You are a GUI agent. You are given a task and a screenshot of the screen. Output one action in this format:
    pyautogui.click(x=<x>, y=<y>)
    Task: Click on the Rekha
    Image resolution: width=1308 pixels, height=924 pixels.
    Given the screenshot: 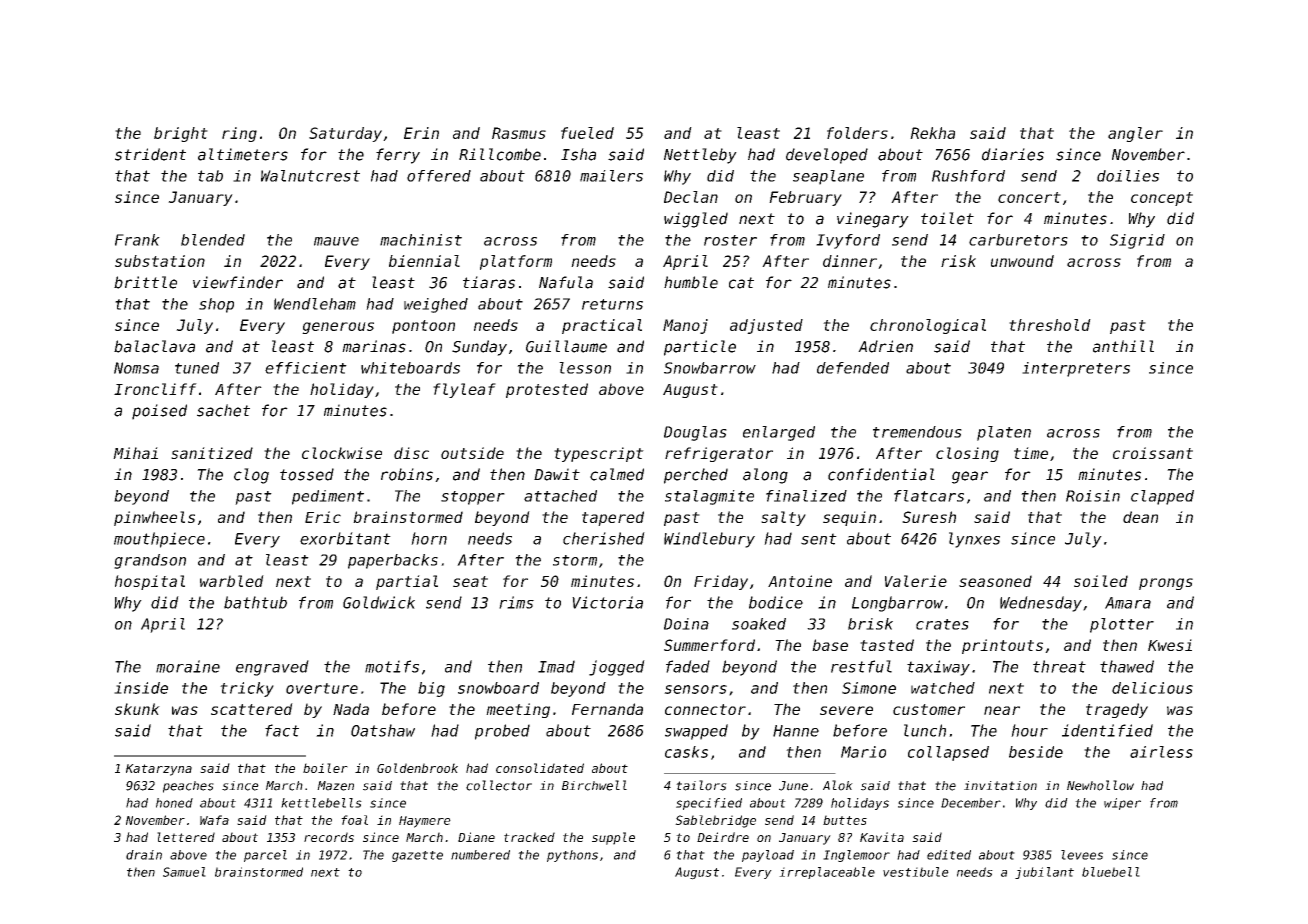 What is the action you would take?
    pyautogui.click(x=932, y=133)
